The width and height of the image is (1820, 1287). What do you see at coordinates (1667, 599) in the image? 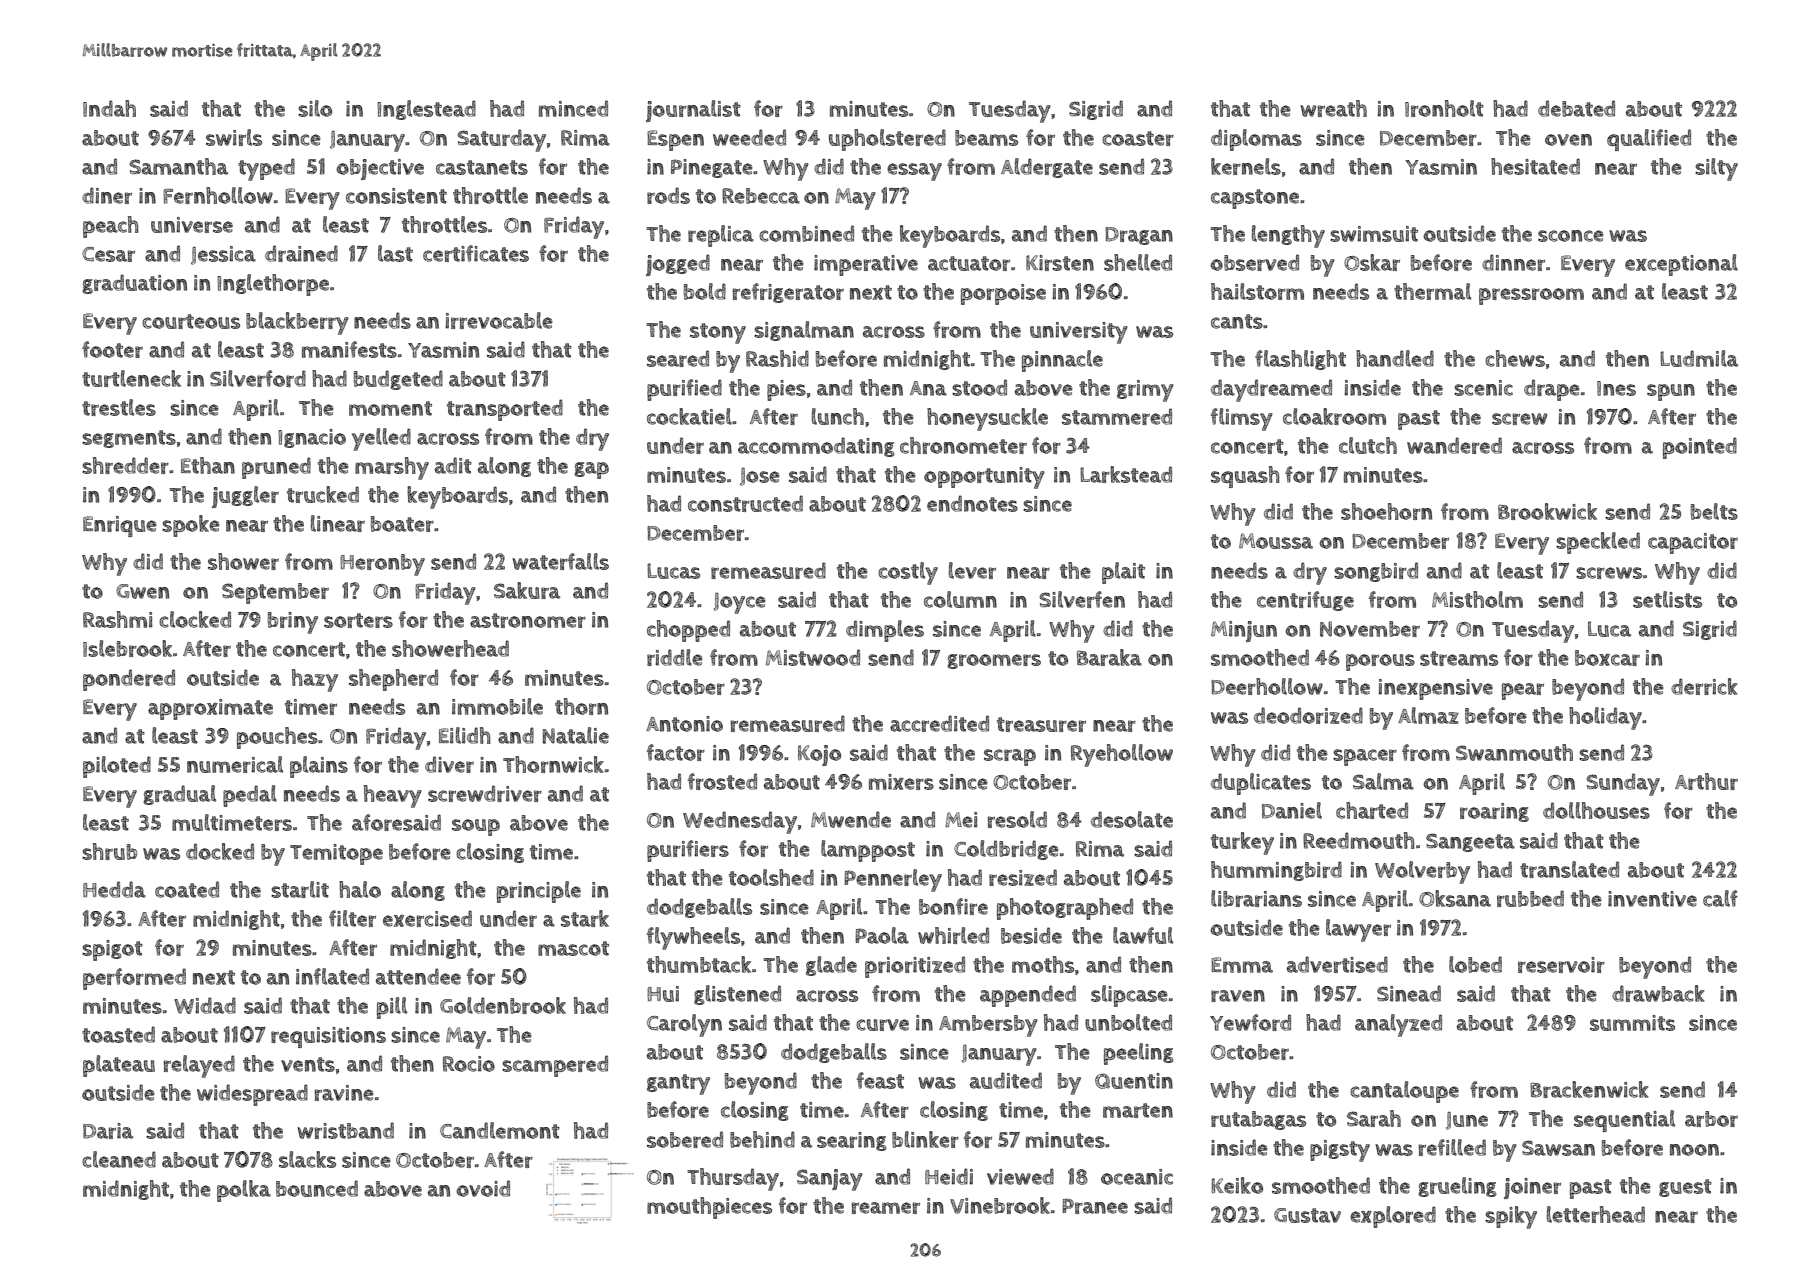
I see `setlists` at bounding box center [1667, 599].
